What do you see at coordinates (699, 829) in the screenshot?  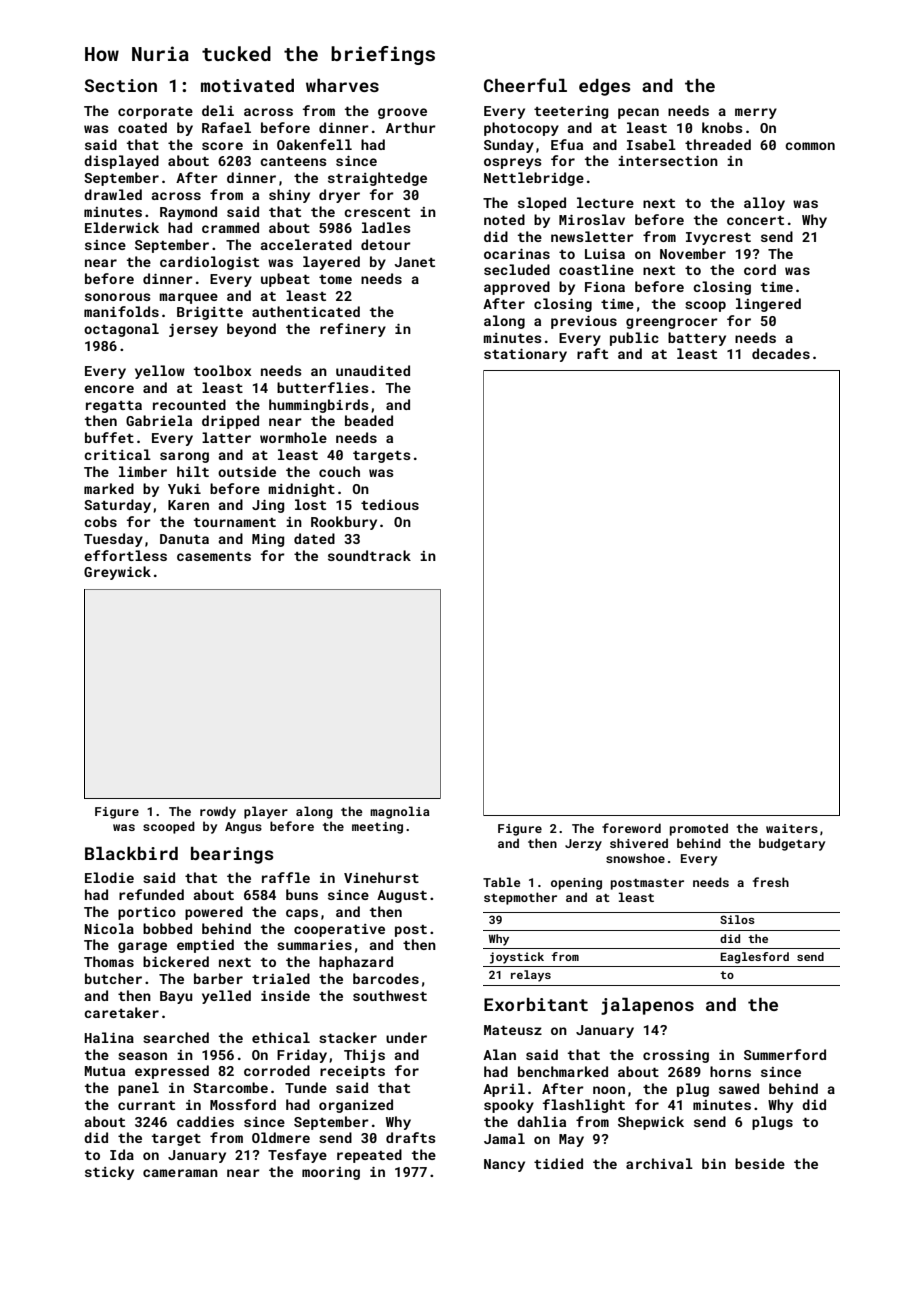 I see `promoted` at bounding box center [699, 829].
